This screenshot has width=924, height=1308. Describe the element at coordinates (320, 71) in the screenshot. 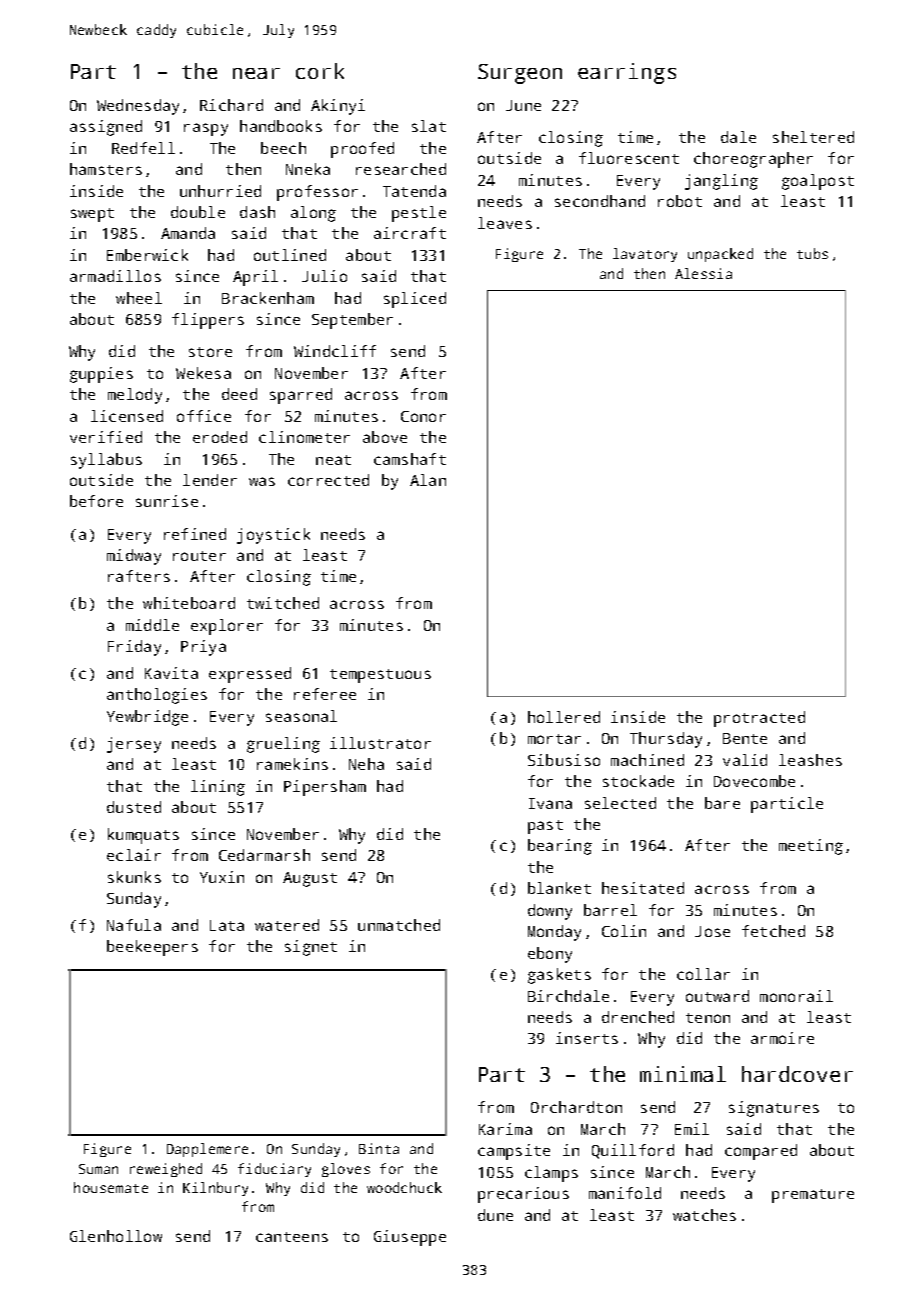

I see `cork` at that location.
